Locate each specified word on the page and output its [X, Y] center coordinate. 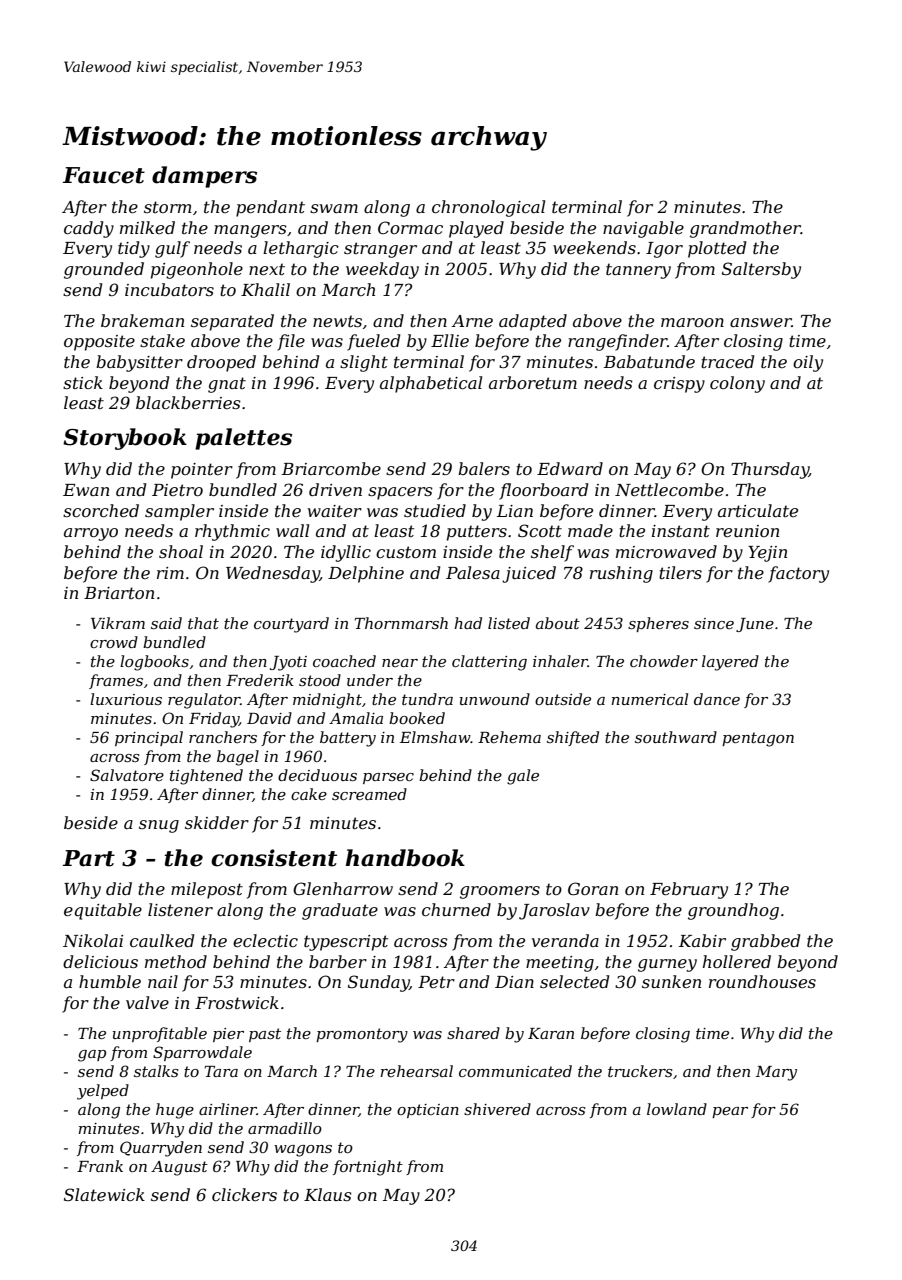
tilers [680, 572]
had [468, 623]
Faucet [104, 175]
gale [523, 777]
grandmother [745, 229]
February [689, 890]
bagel [238, 758]
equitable [103, 911]
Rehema [509, 737]
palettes [243, 439]
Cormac [410, 227]
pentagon [758, 739]
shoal [181, 551]
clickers [244, 1194]
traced [727, 361]
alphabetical [431, 384]
